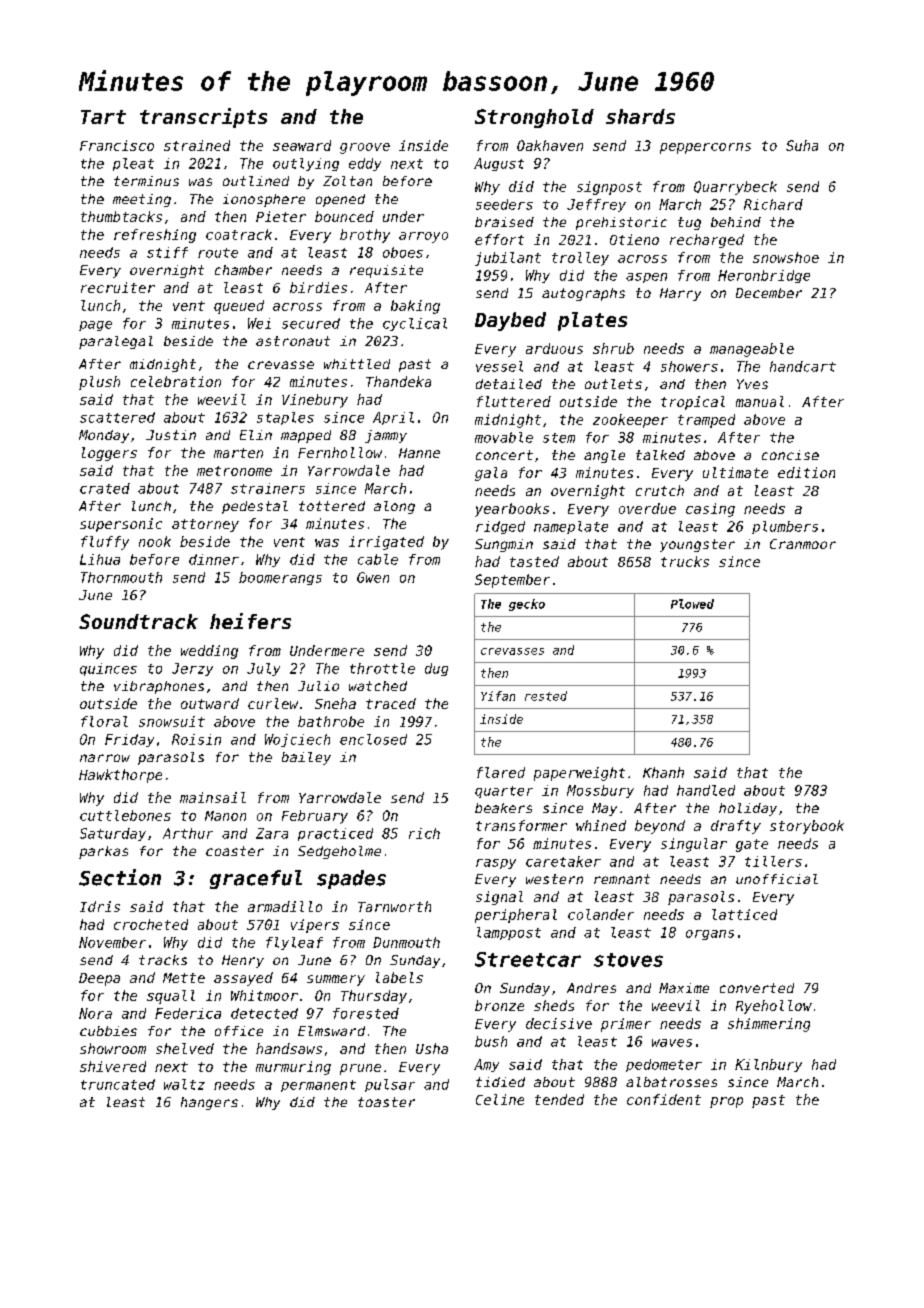 The image size is (924, 1308). Describe the element at coordinates (209, 1103) in the image. I see `hangers` at that location.
